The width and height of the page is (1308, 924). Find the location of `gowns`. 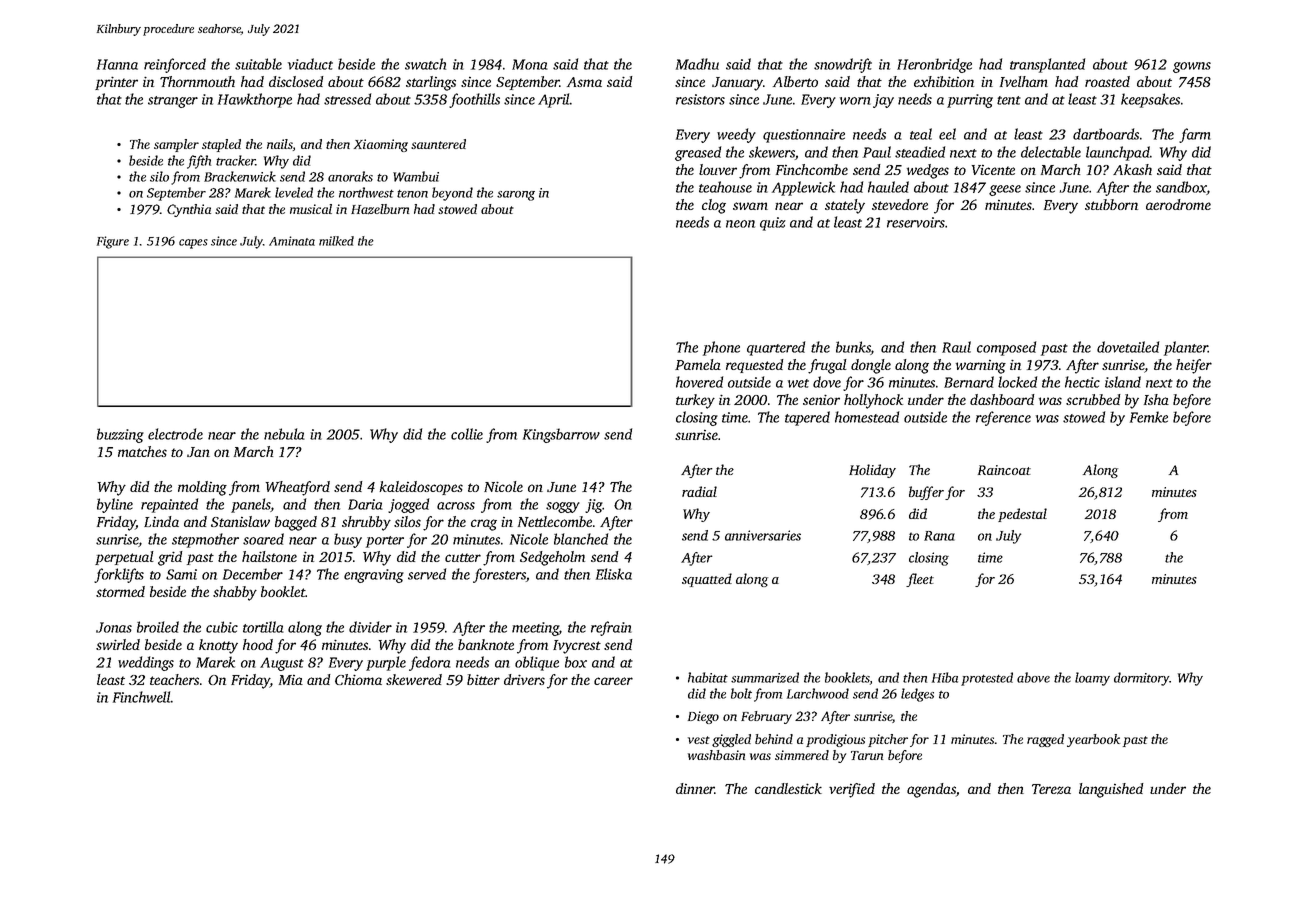

gowns is located at coordinates (1192, 67).
